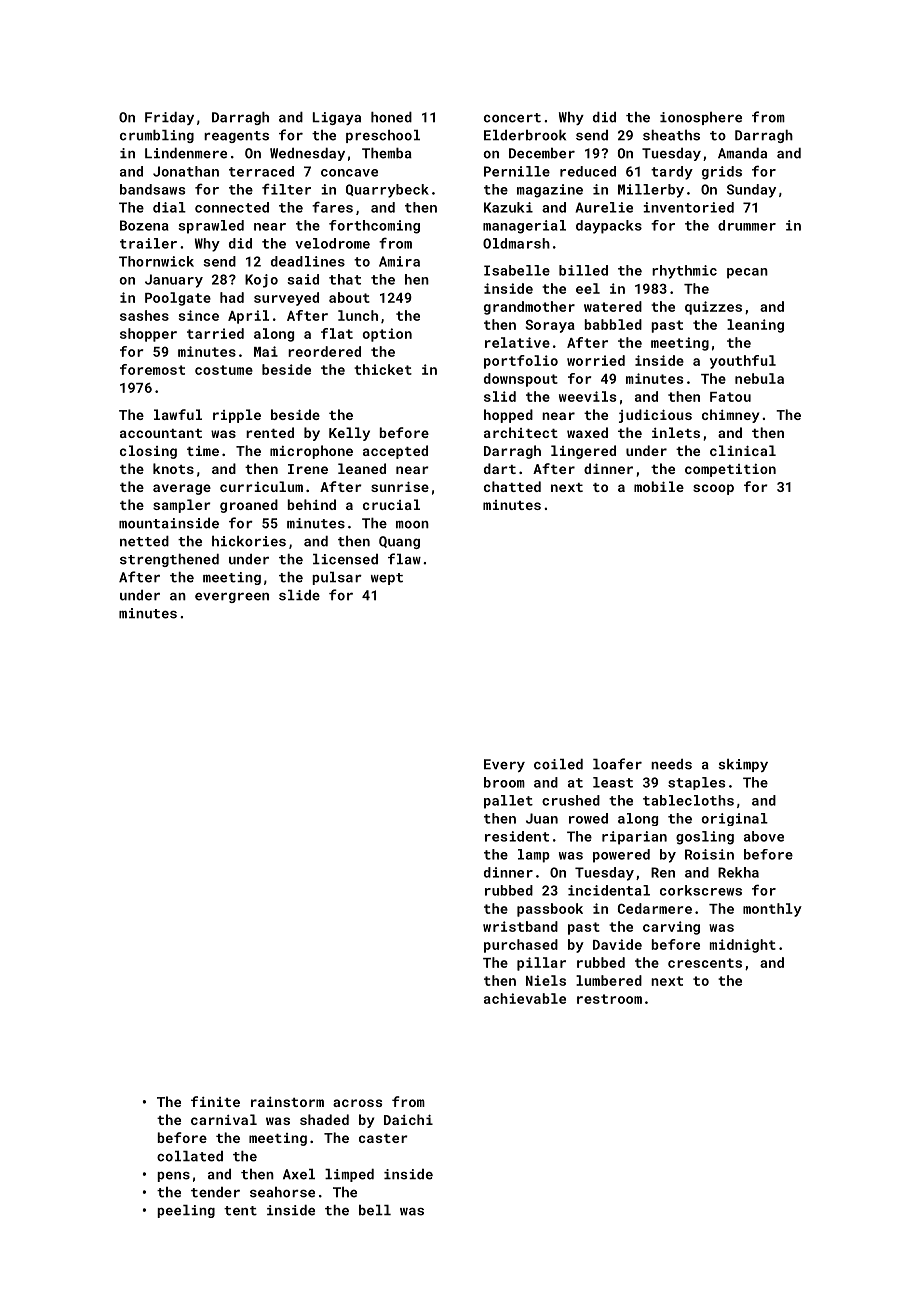  Describe the element at coordinates (743, 765) in the screenshot. I see `skimpy` at that location.
